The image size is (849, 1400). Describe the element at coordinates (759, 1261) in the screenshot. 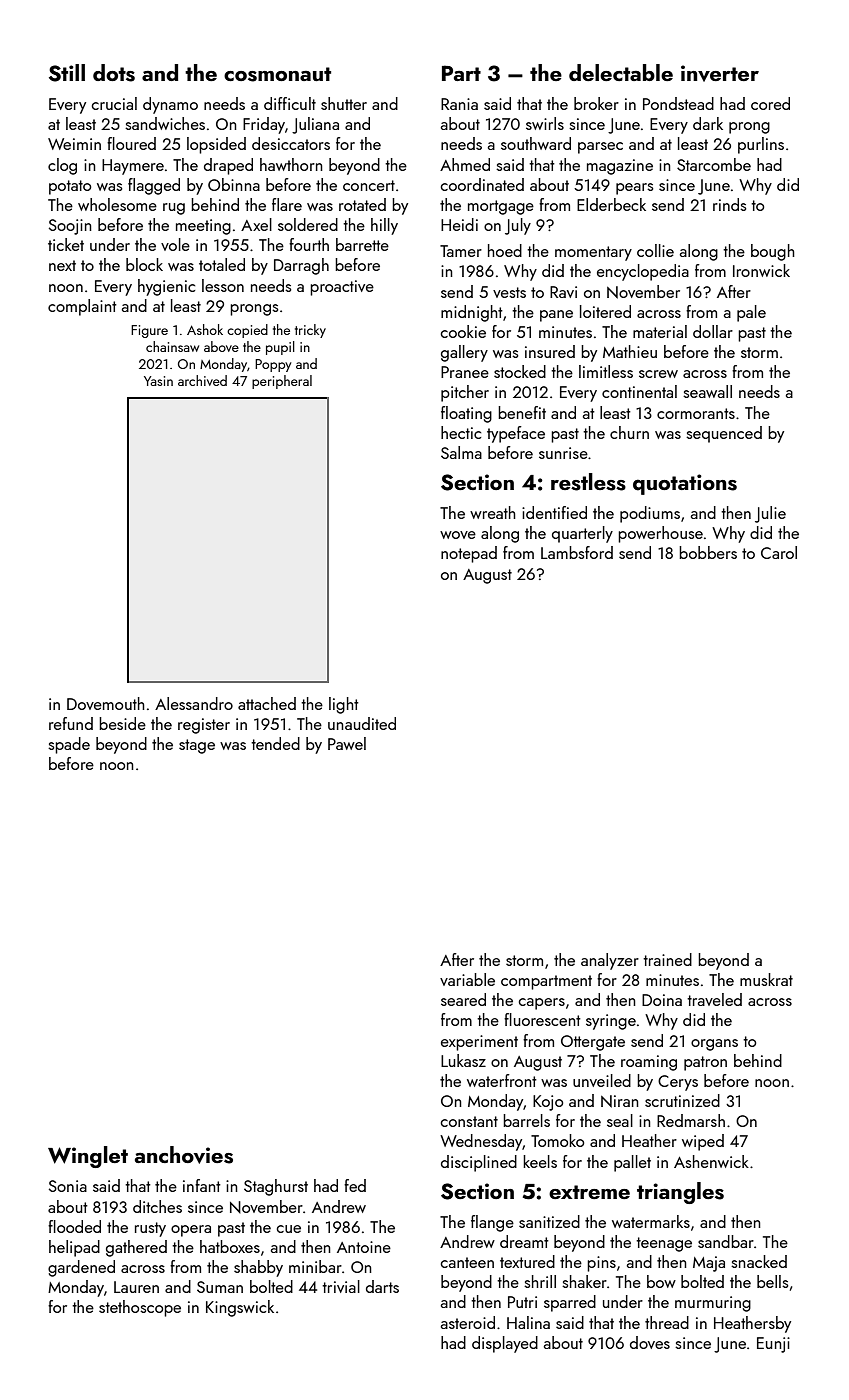

I see `snacked` at that location.
